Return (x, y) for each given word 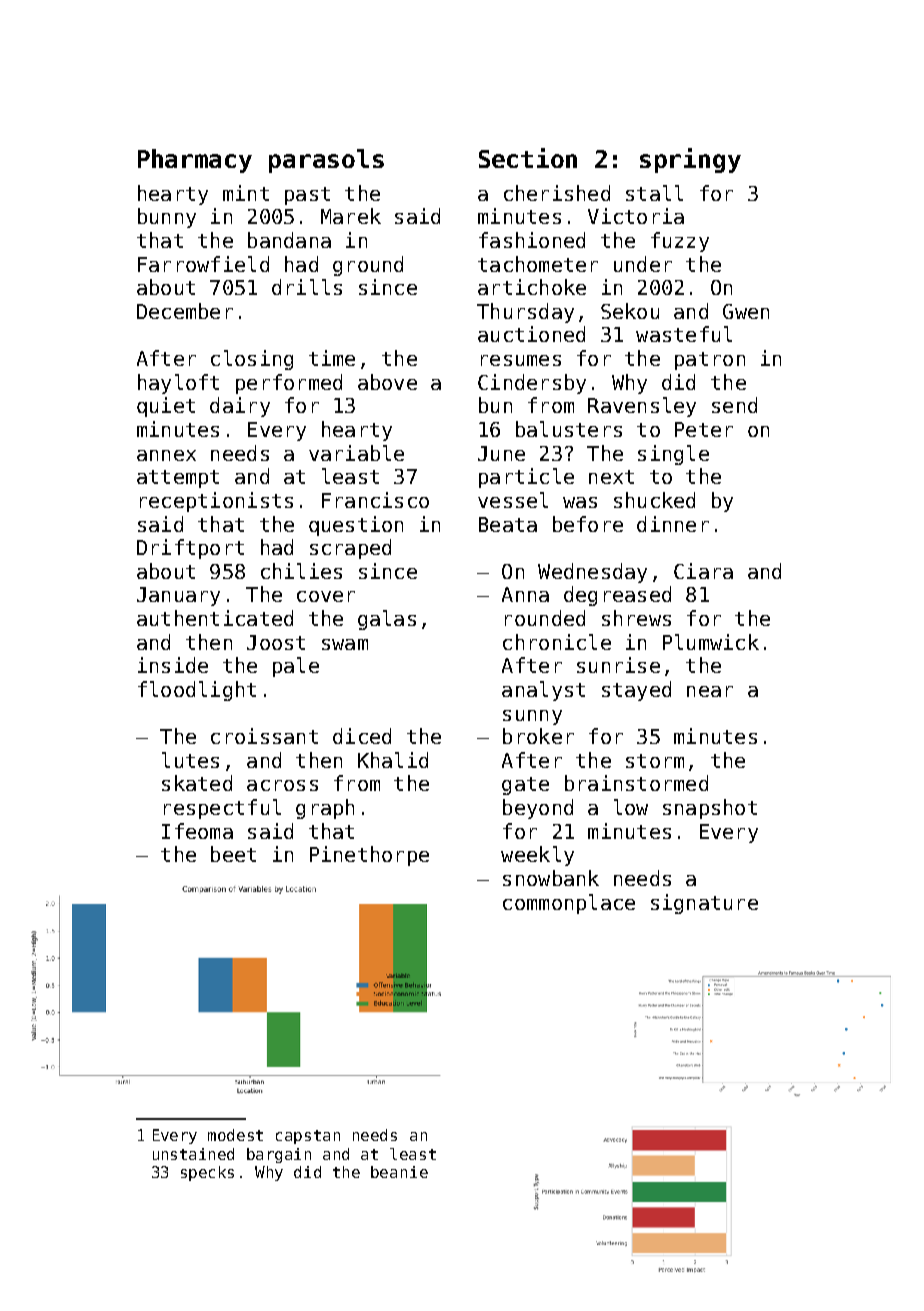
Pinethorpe (369, 856)
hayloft (178, 384)
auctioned (531, 334)
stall (654, 193)
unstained (193, 1154)
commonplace (569, 904)
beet (233, 854)
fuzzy (680, 242)
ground (368, 266)
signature (704, 904)
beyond (538, 809)
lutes (190, 760)
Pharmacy (195, 161)
